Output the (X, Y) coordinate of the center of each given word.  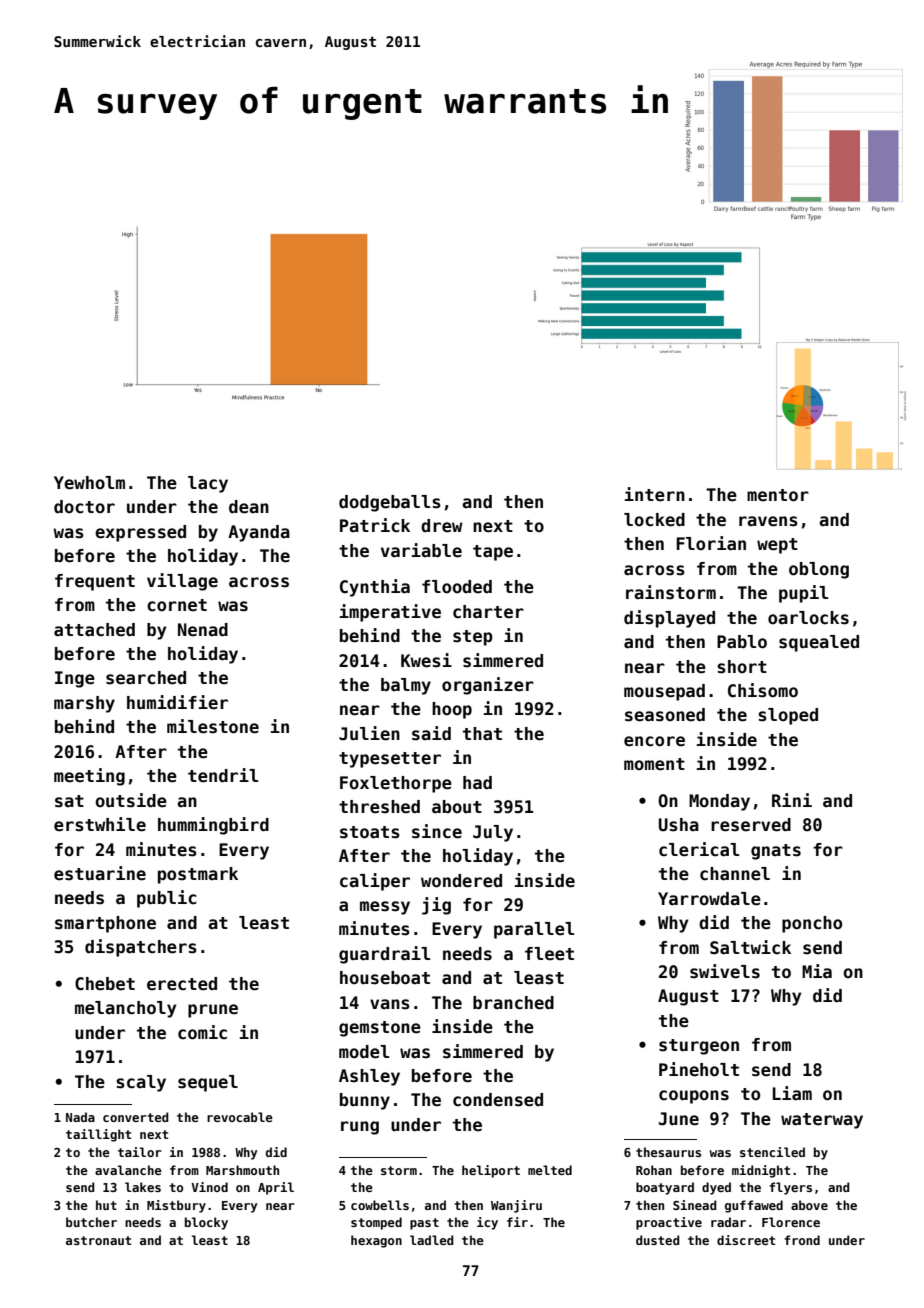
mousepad (664, 692)
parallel (534, 930)
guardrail (384, 955)
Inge (75, 679)
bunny (365, 1101)
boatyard (665, 1188)
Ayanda (259, 533)
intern (655, 494)
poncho (812, 924)
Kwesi (426, 660)
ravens (768, 521)
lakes (143, 1187)
